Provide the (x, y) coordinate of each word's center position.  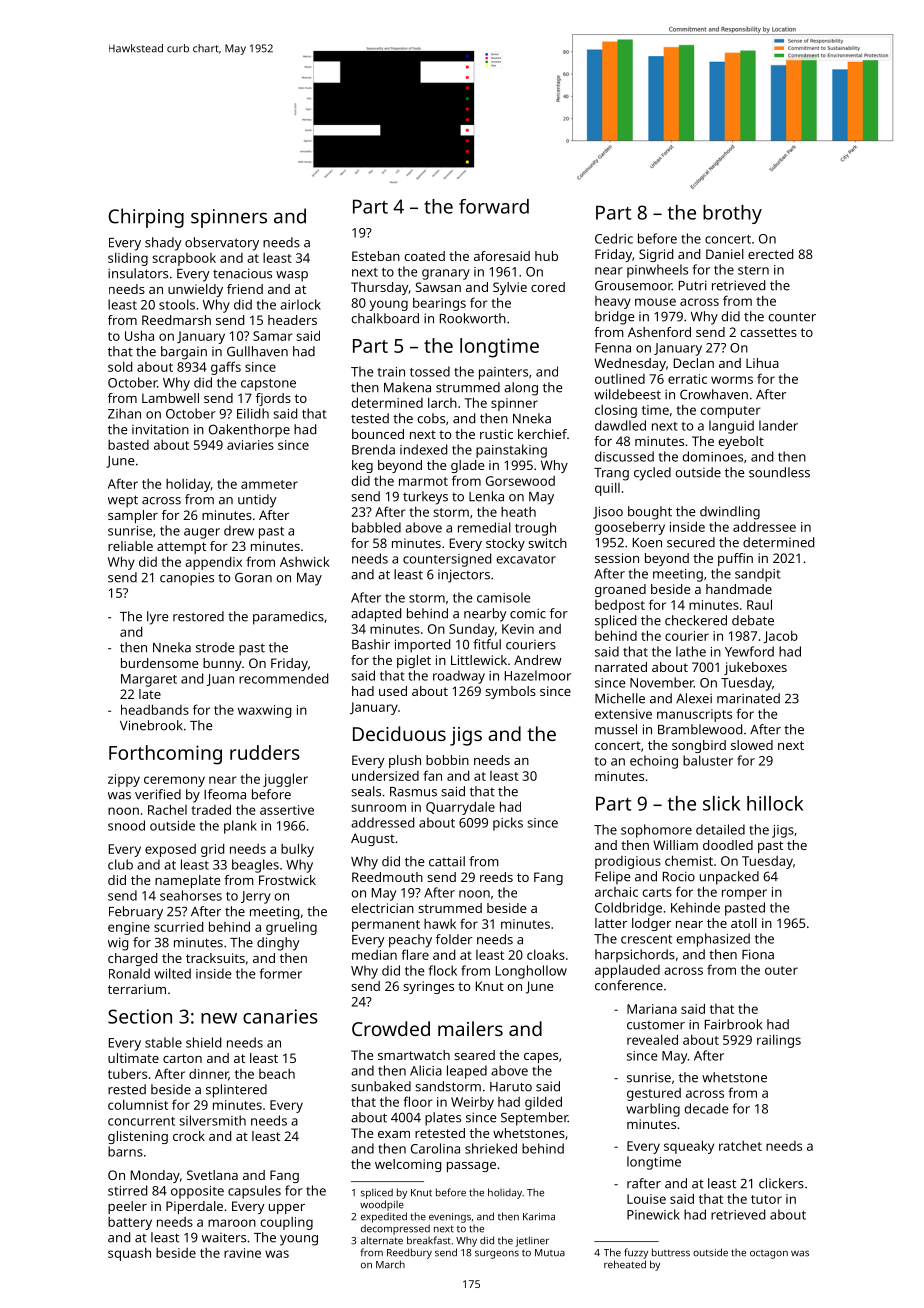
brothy (732, 214)
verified (158, 794)
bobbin (447, 760)
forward (494, 206)
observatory (222, 244)
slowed (752, 745)
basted (128, 445)
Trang (611, 474)
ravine (242, 1253)
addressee (764, 526)
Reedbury (409, 1253)
